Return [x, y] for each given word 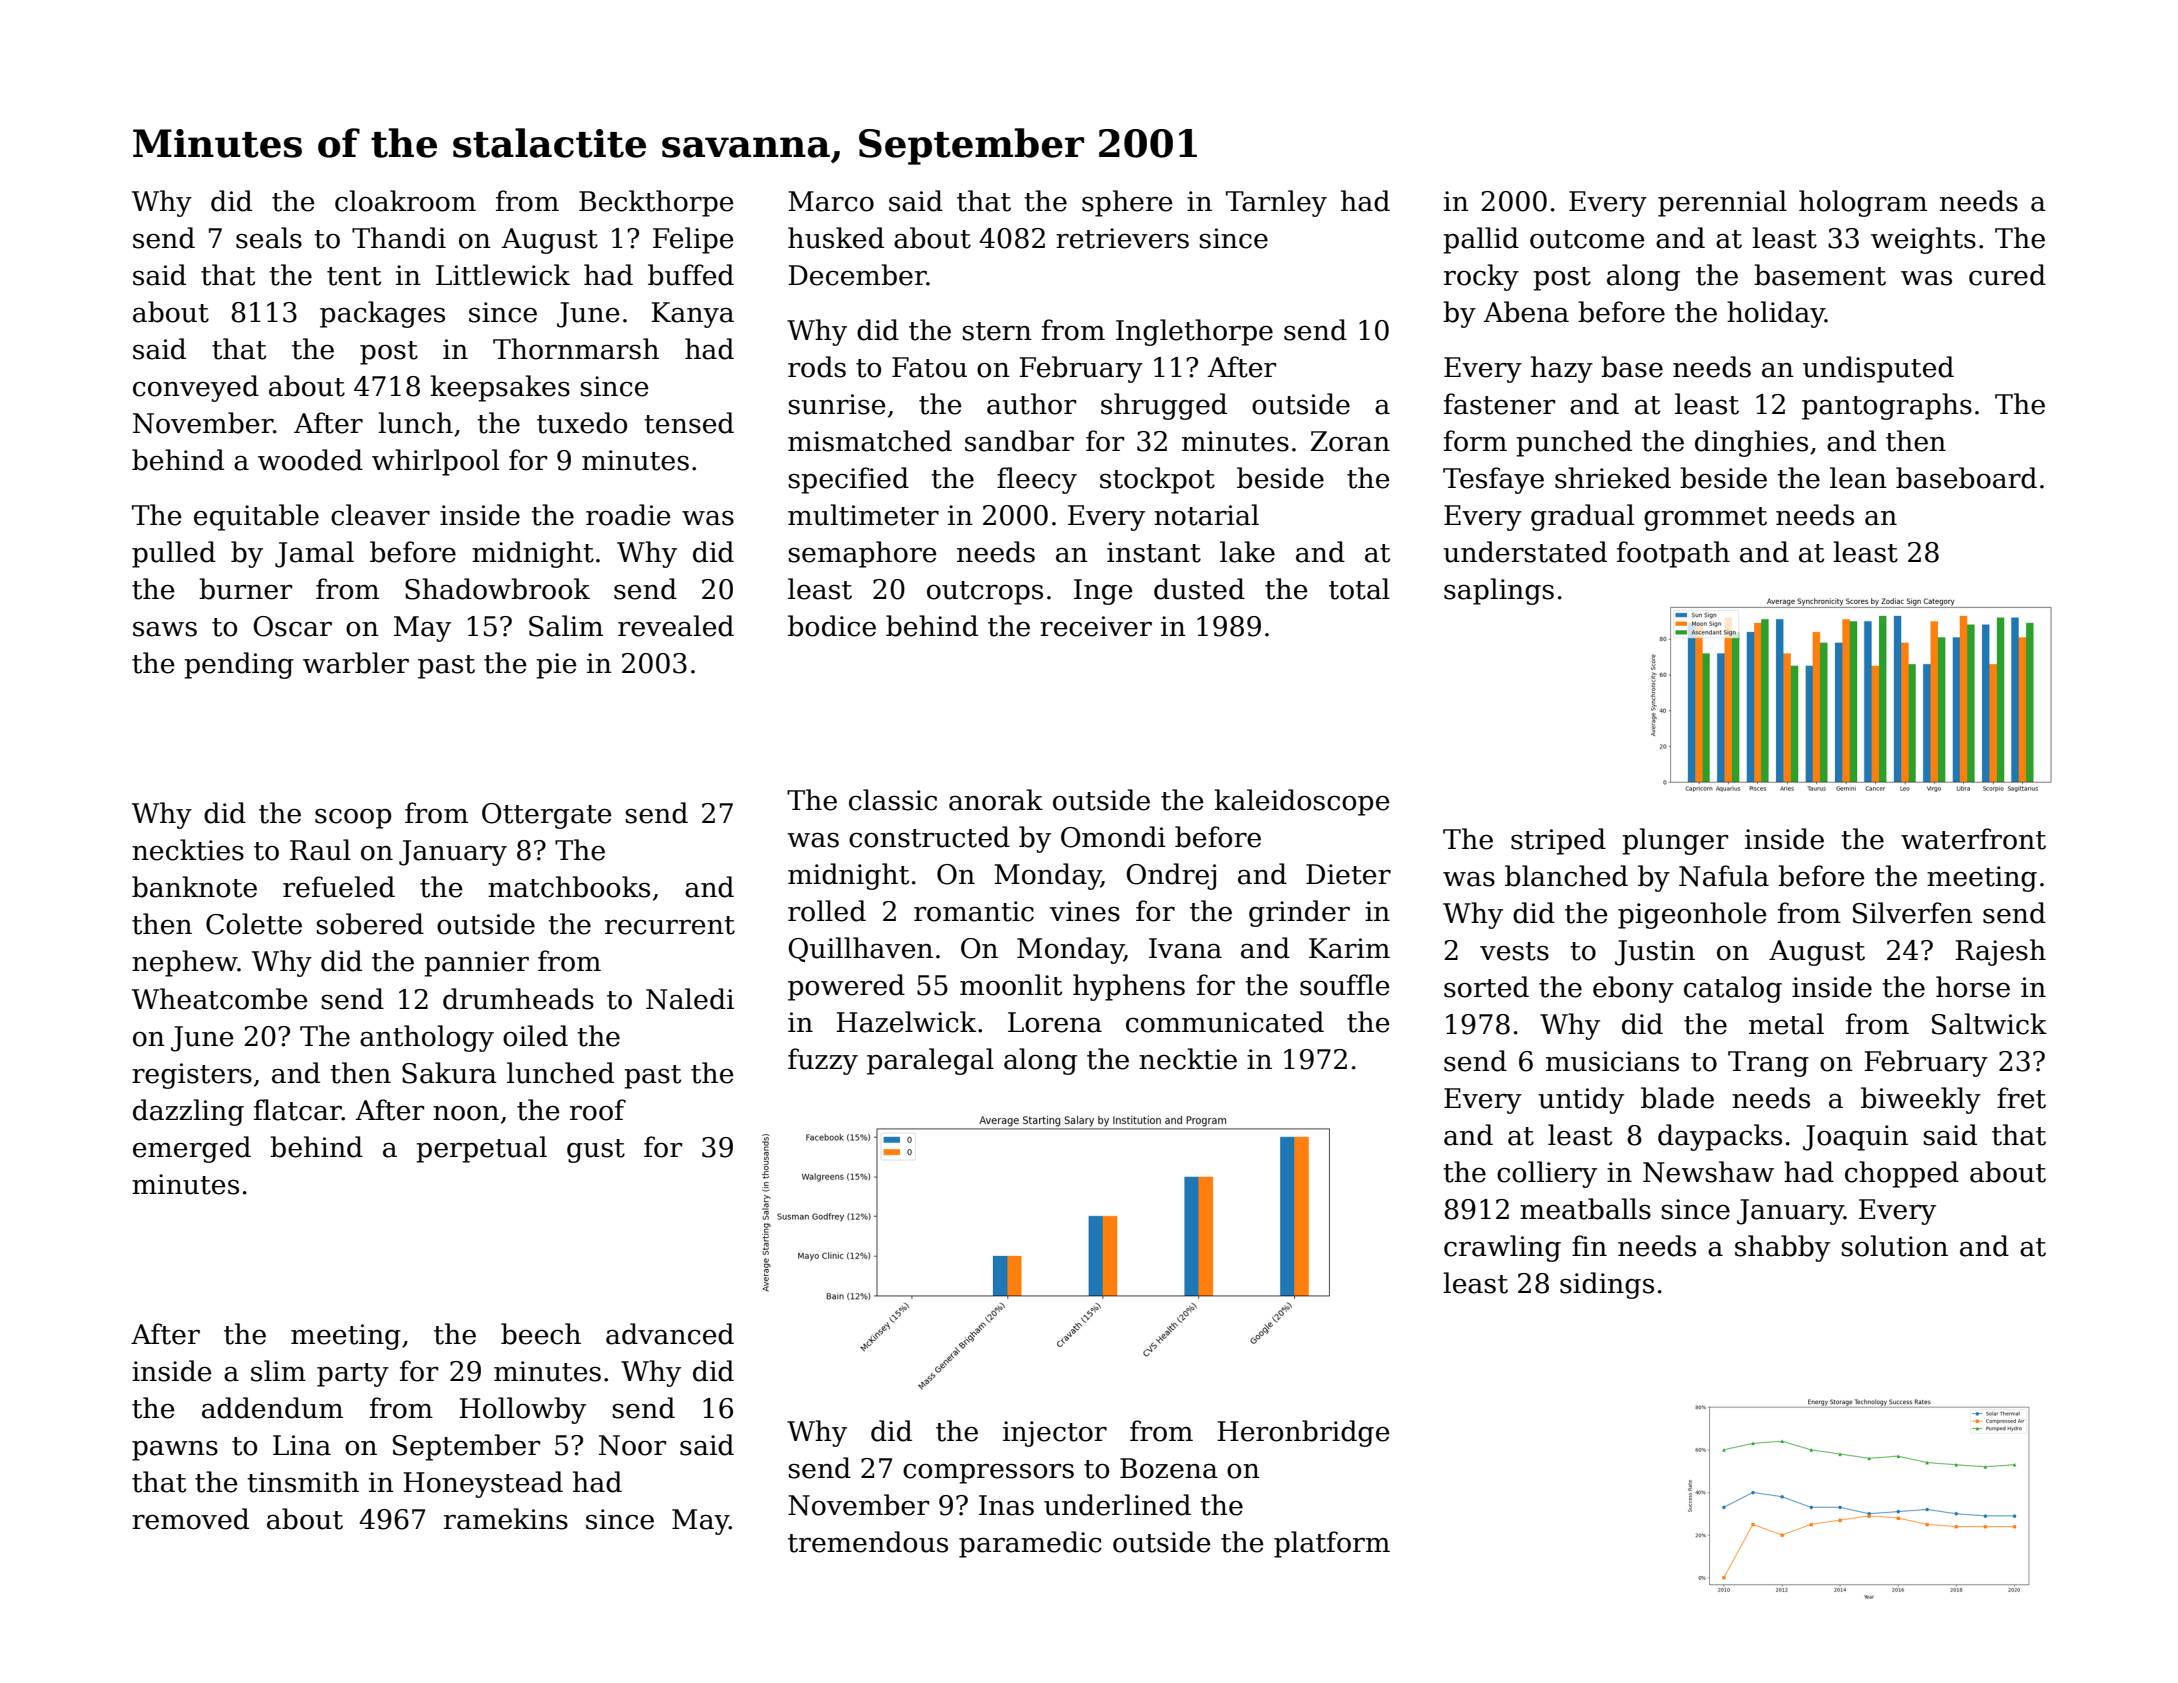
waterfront [1973, 839]
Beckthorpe [656, 203]
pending [239, 665]
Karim [1349, 948]
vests [1514, 951]
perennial [1722, 203]
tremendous [868, 1542]
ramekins [506, 1519]
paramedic [1030, 1544]
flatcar [298, 1110]
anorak [996, 800]
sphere [1127, 203]
